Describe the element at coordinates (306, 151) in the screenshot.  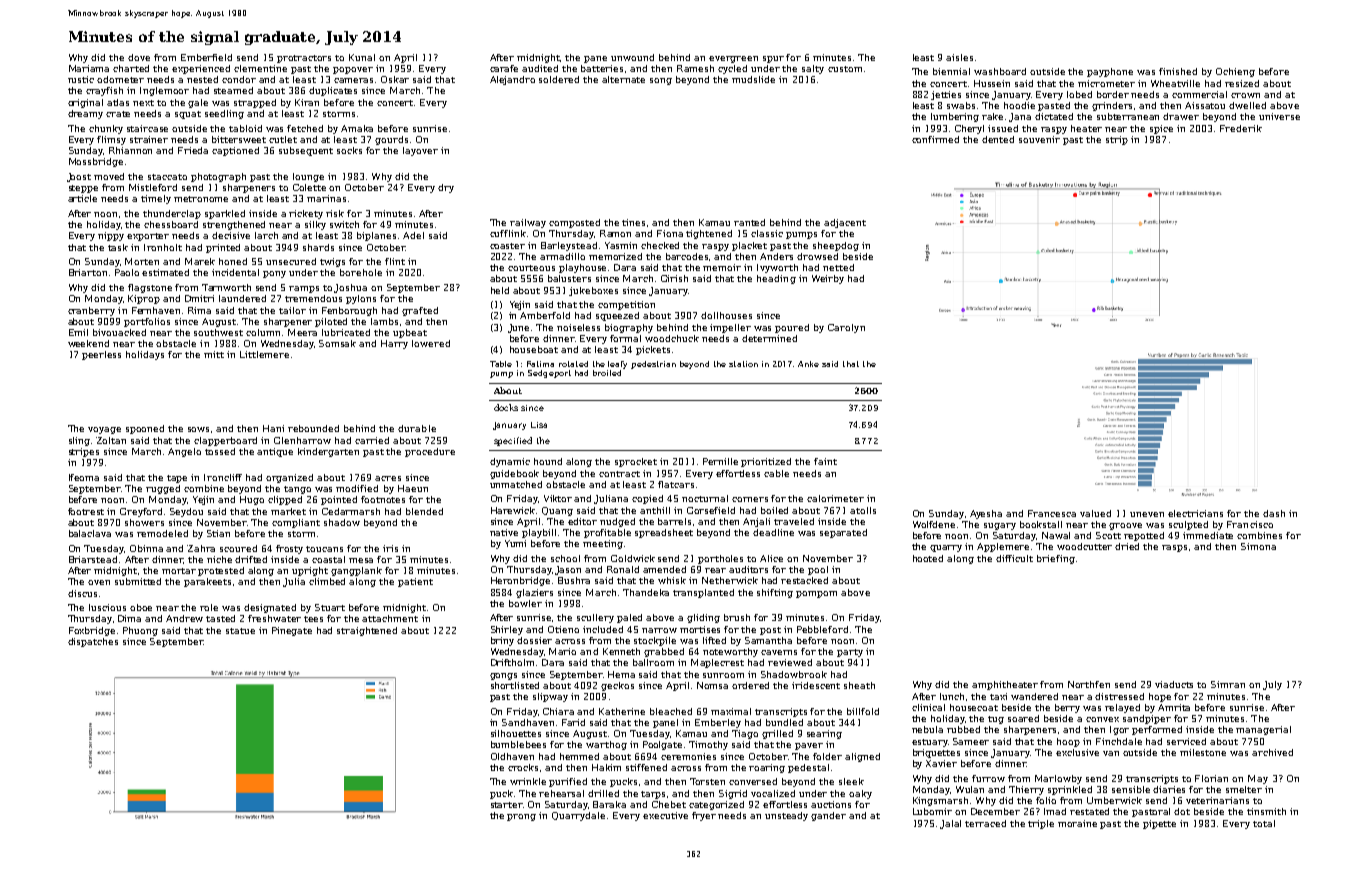
I see `subsequent` at that location.
